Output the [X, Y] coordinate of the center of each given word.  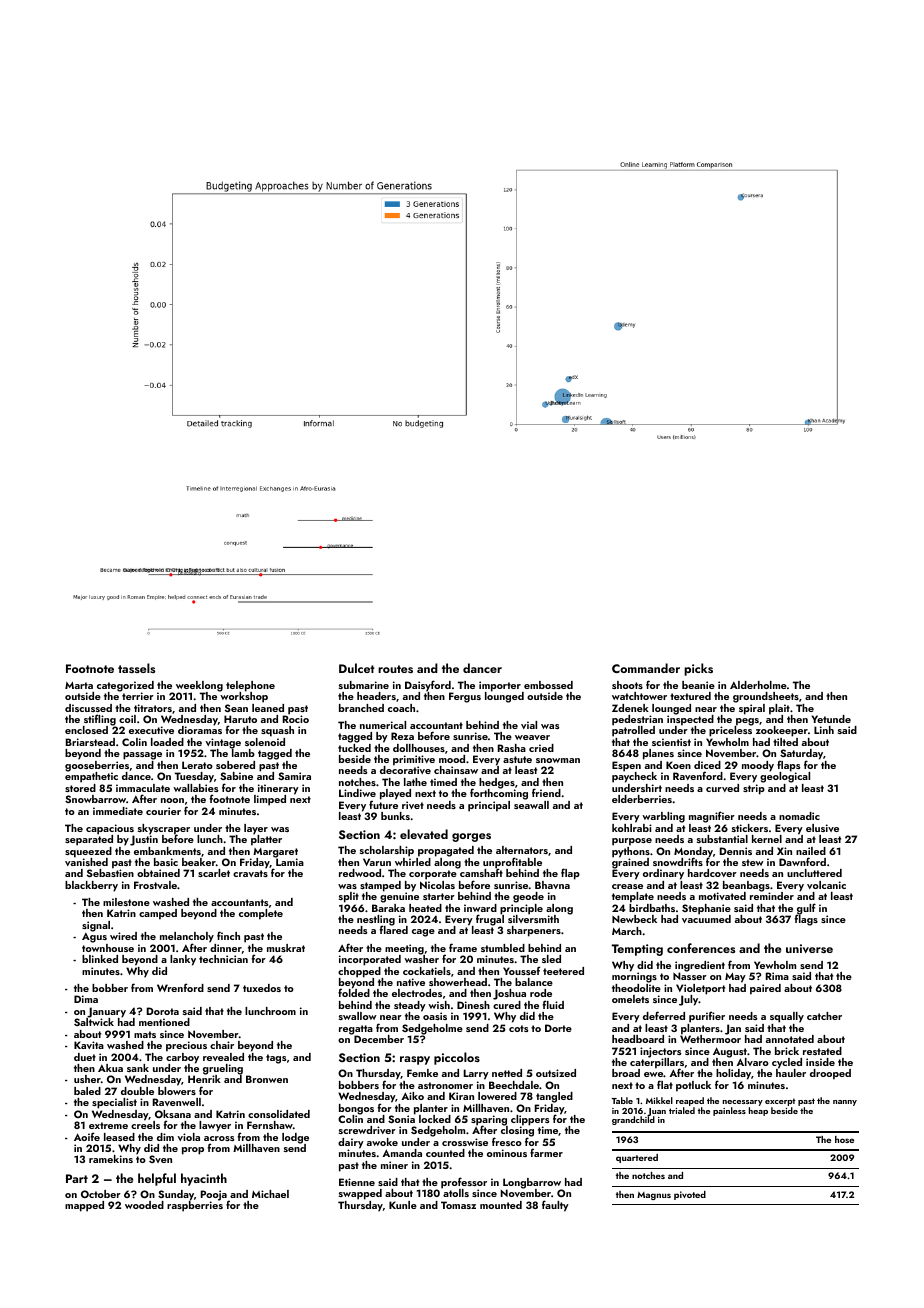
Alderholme [758, 685]
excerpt [780, 1102]
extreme [108, 1125]
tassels [136, 668]
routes [395, 669]
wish [439, 1005]
